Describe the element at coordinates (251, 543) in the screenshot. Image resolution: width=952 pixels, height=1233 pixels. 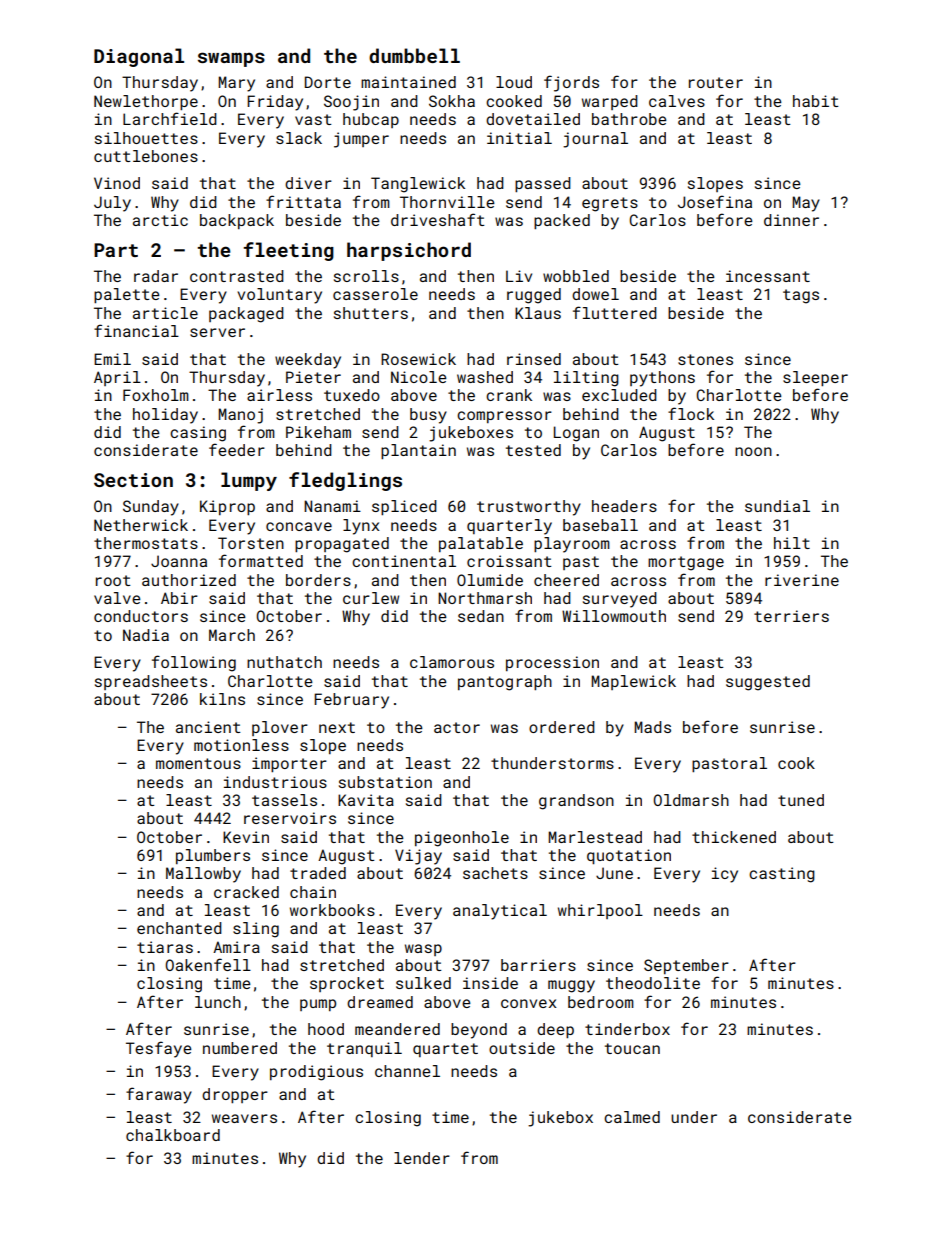
I see `Torsten` at that location.
